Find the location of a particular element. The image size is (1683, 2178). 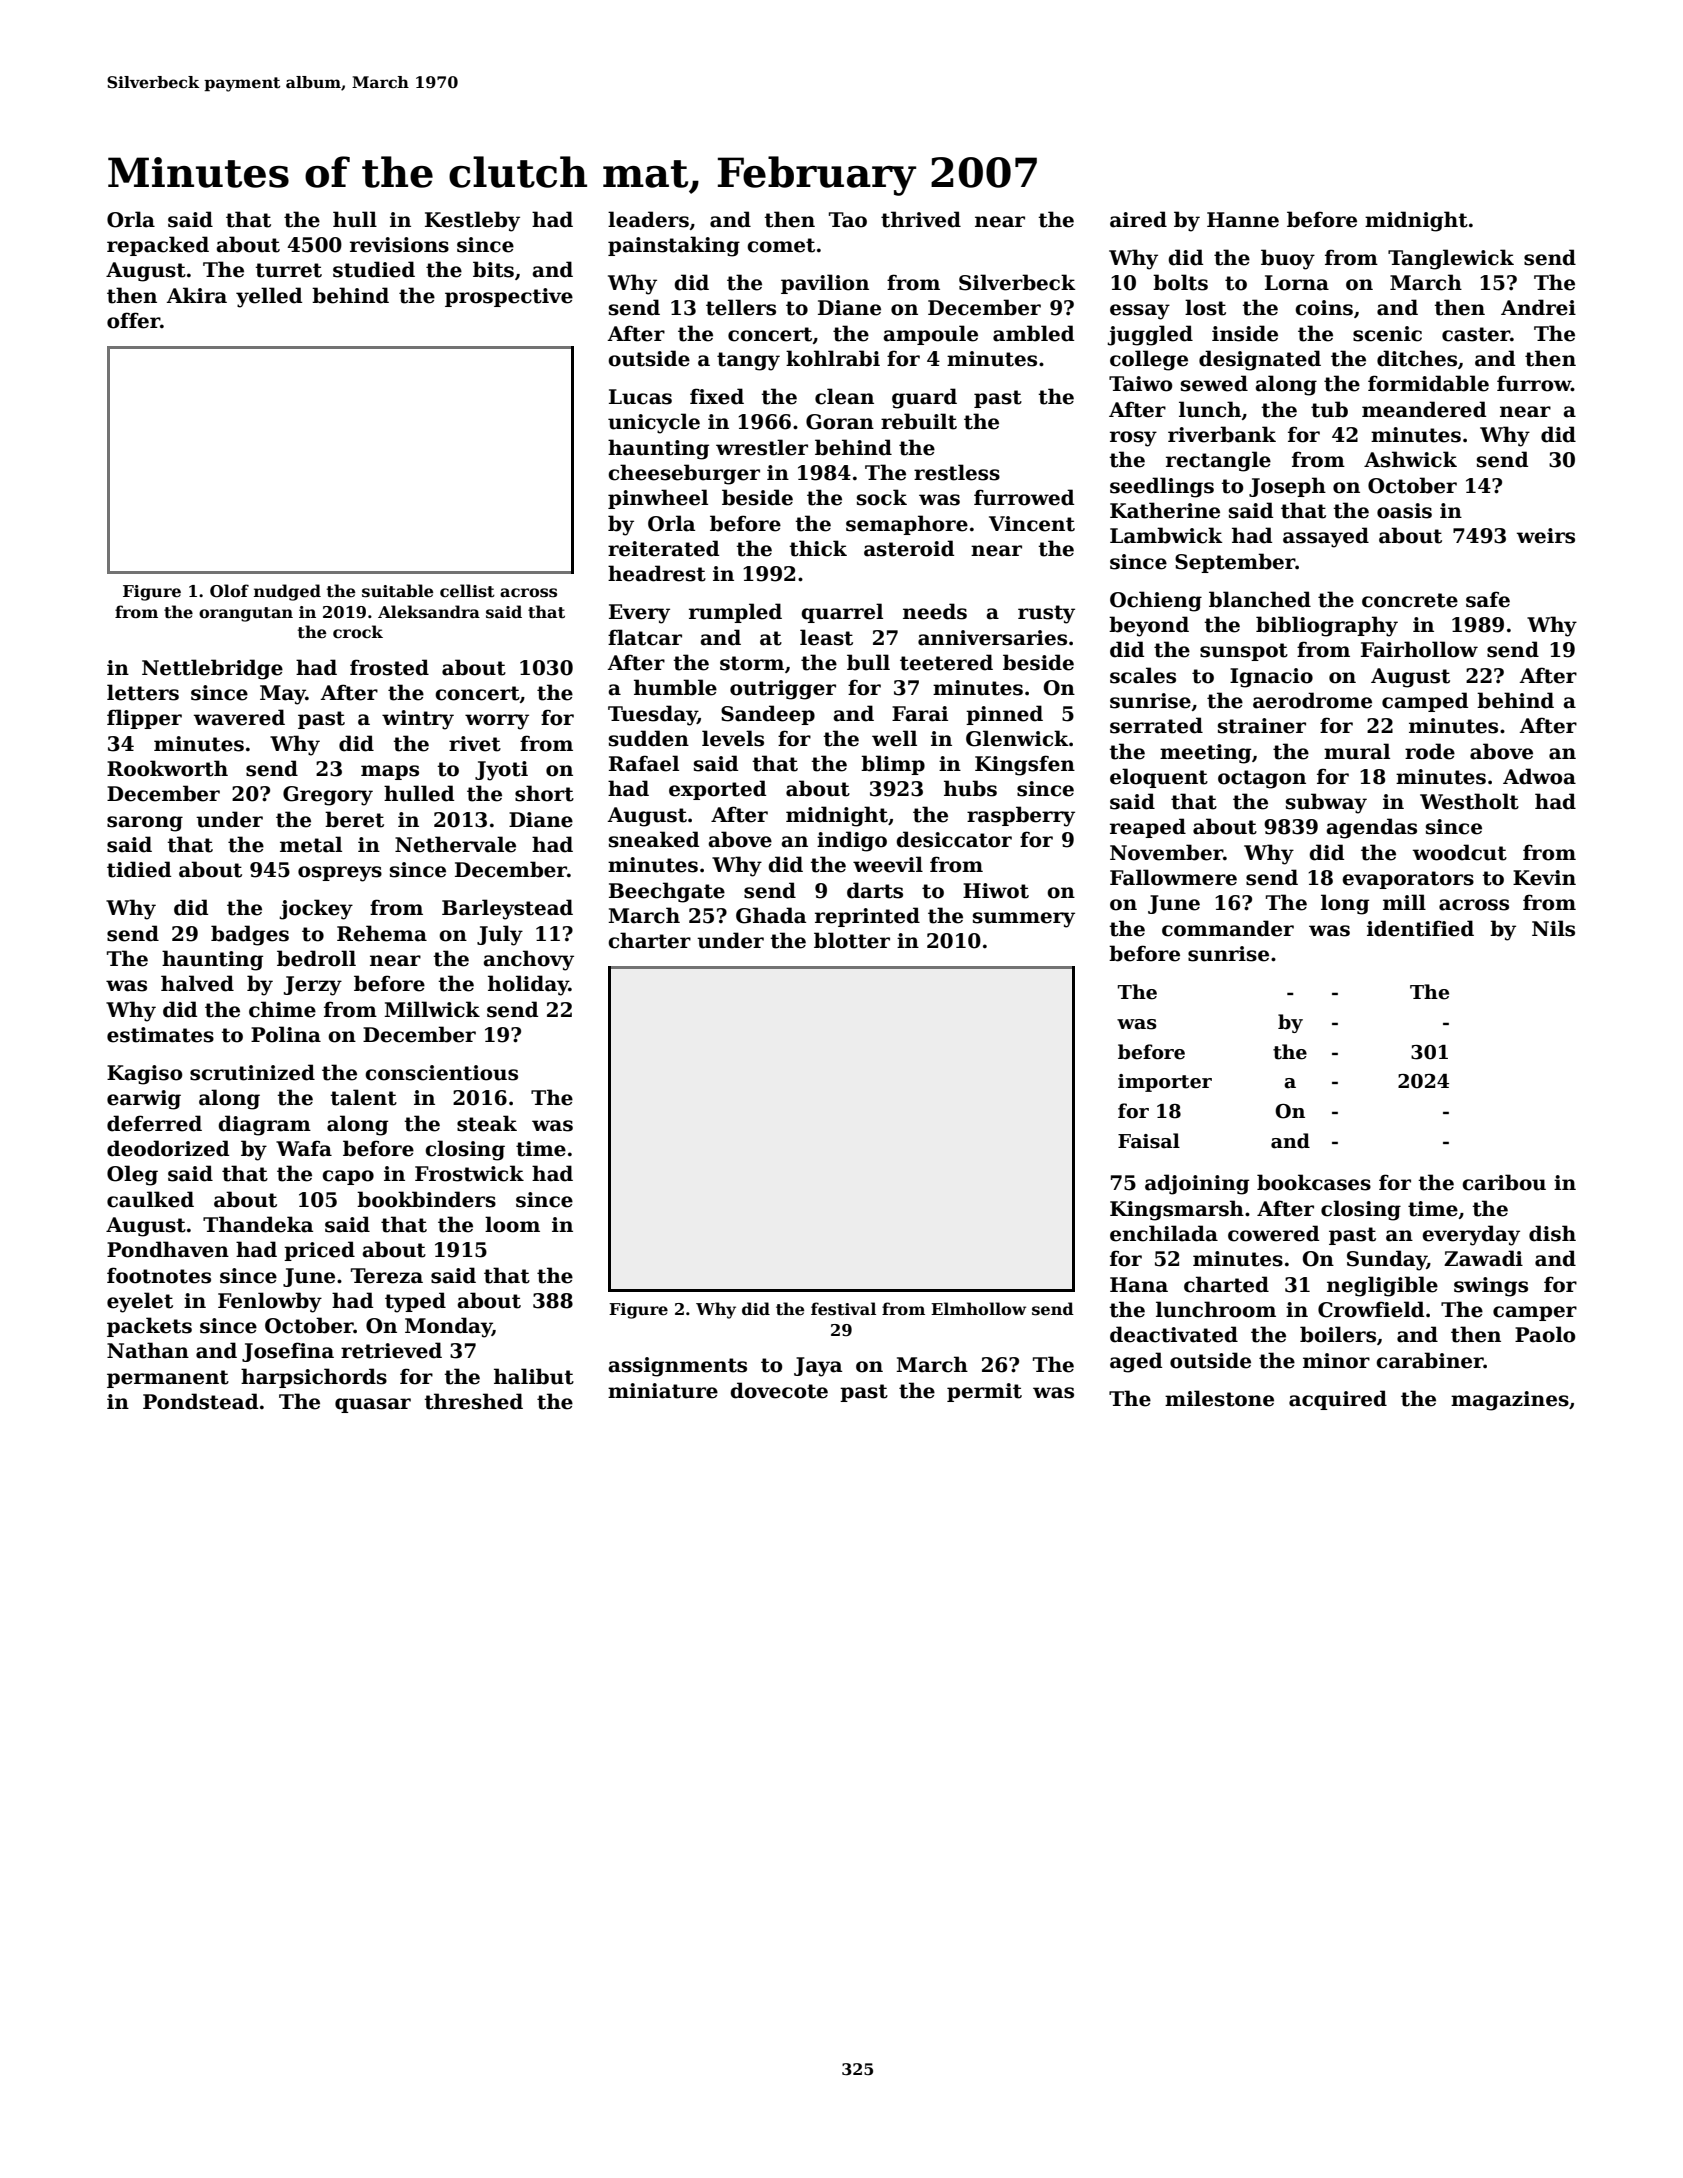

Westholt is located at coordinates (1469, 801).
